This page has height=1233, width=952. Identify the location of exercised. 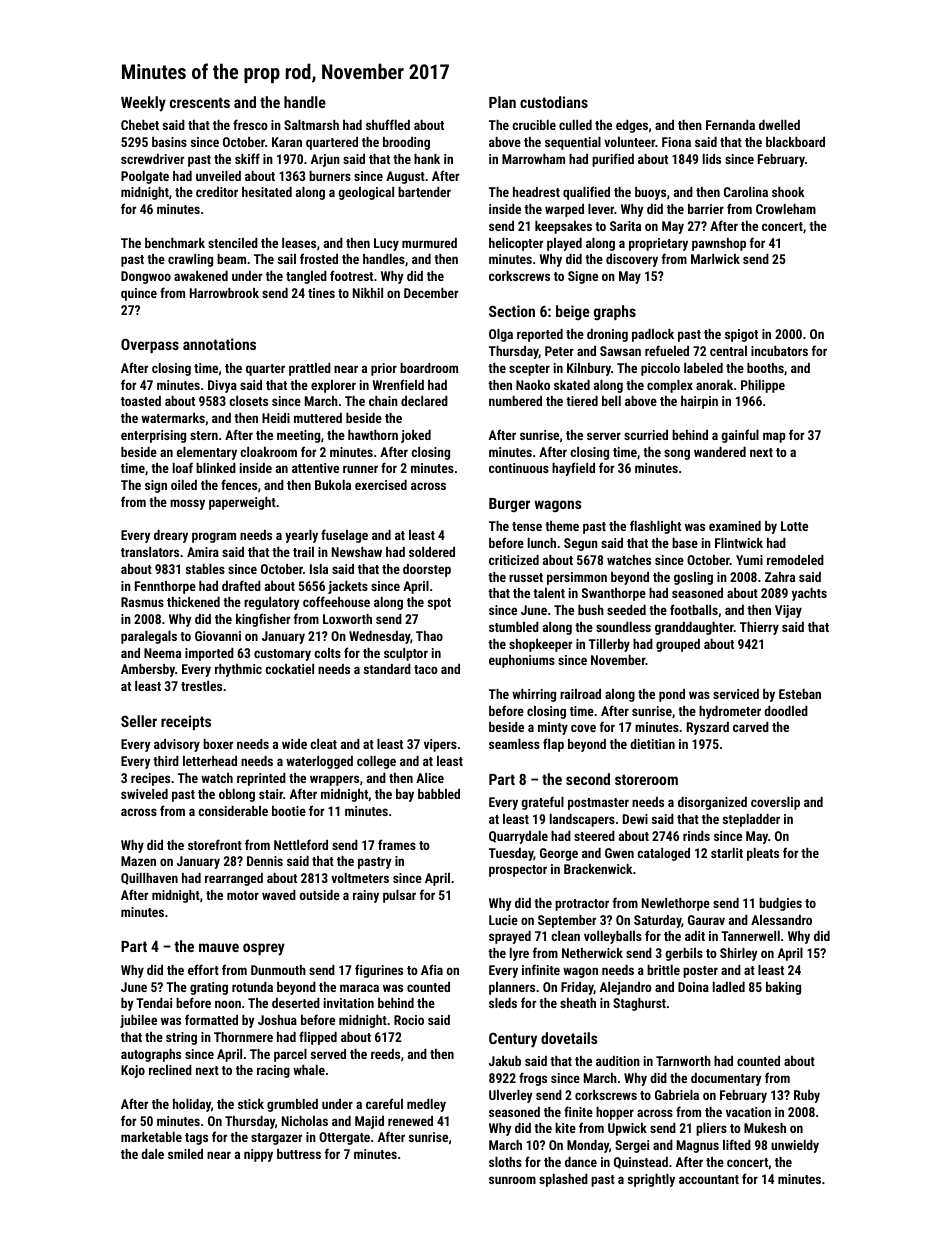
(381, 485).
